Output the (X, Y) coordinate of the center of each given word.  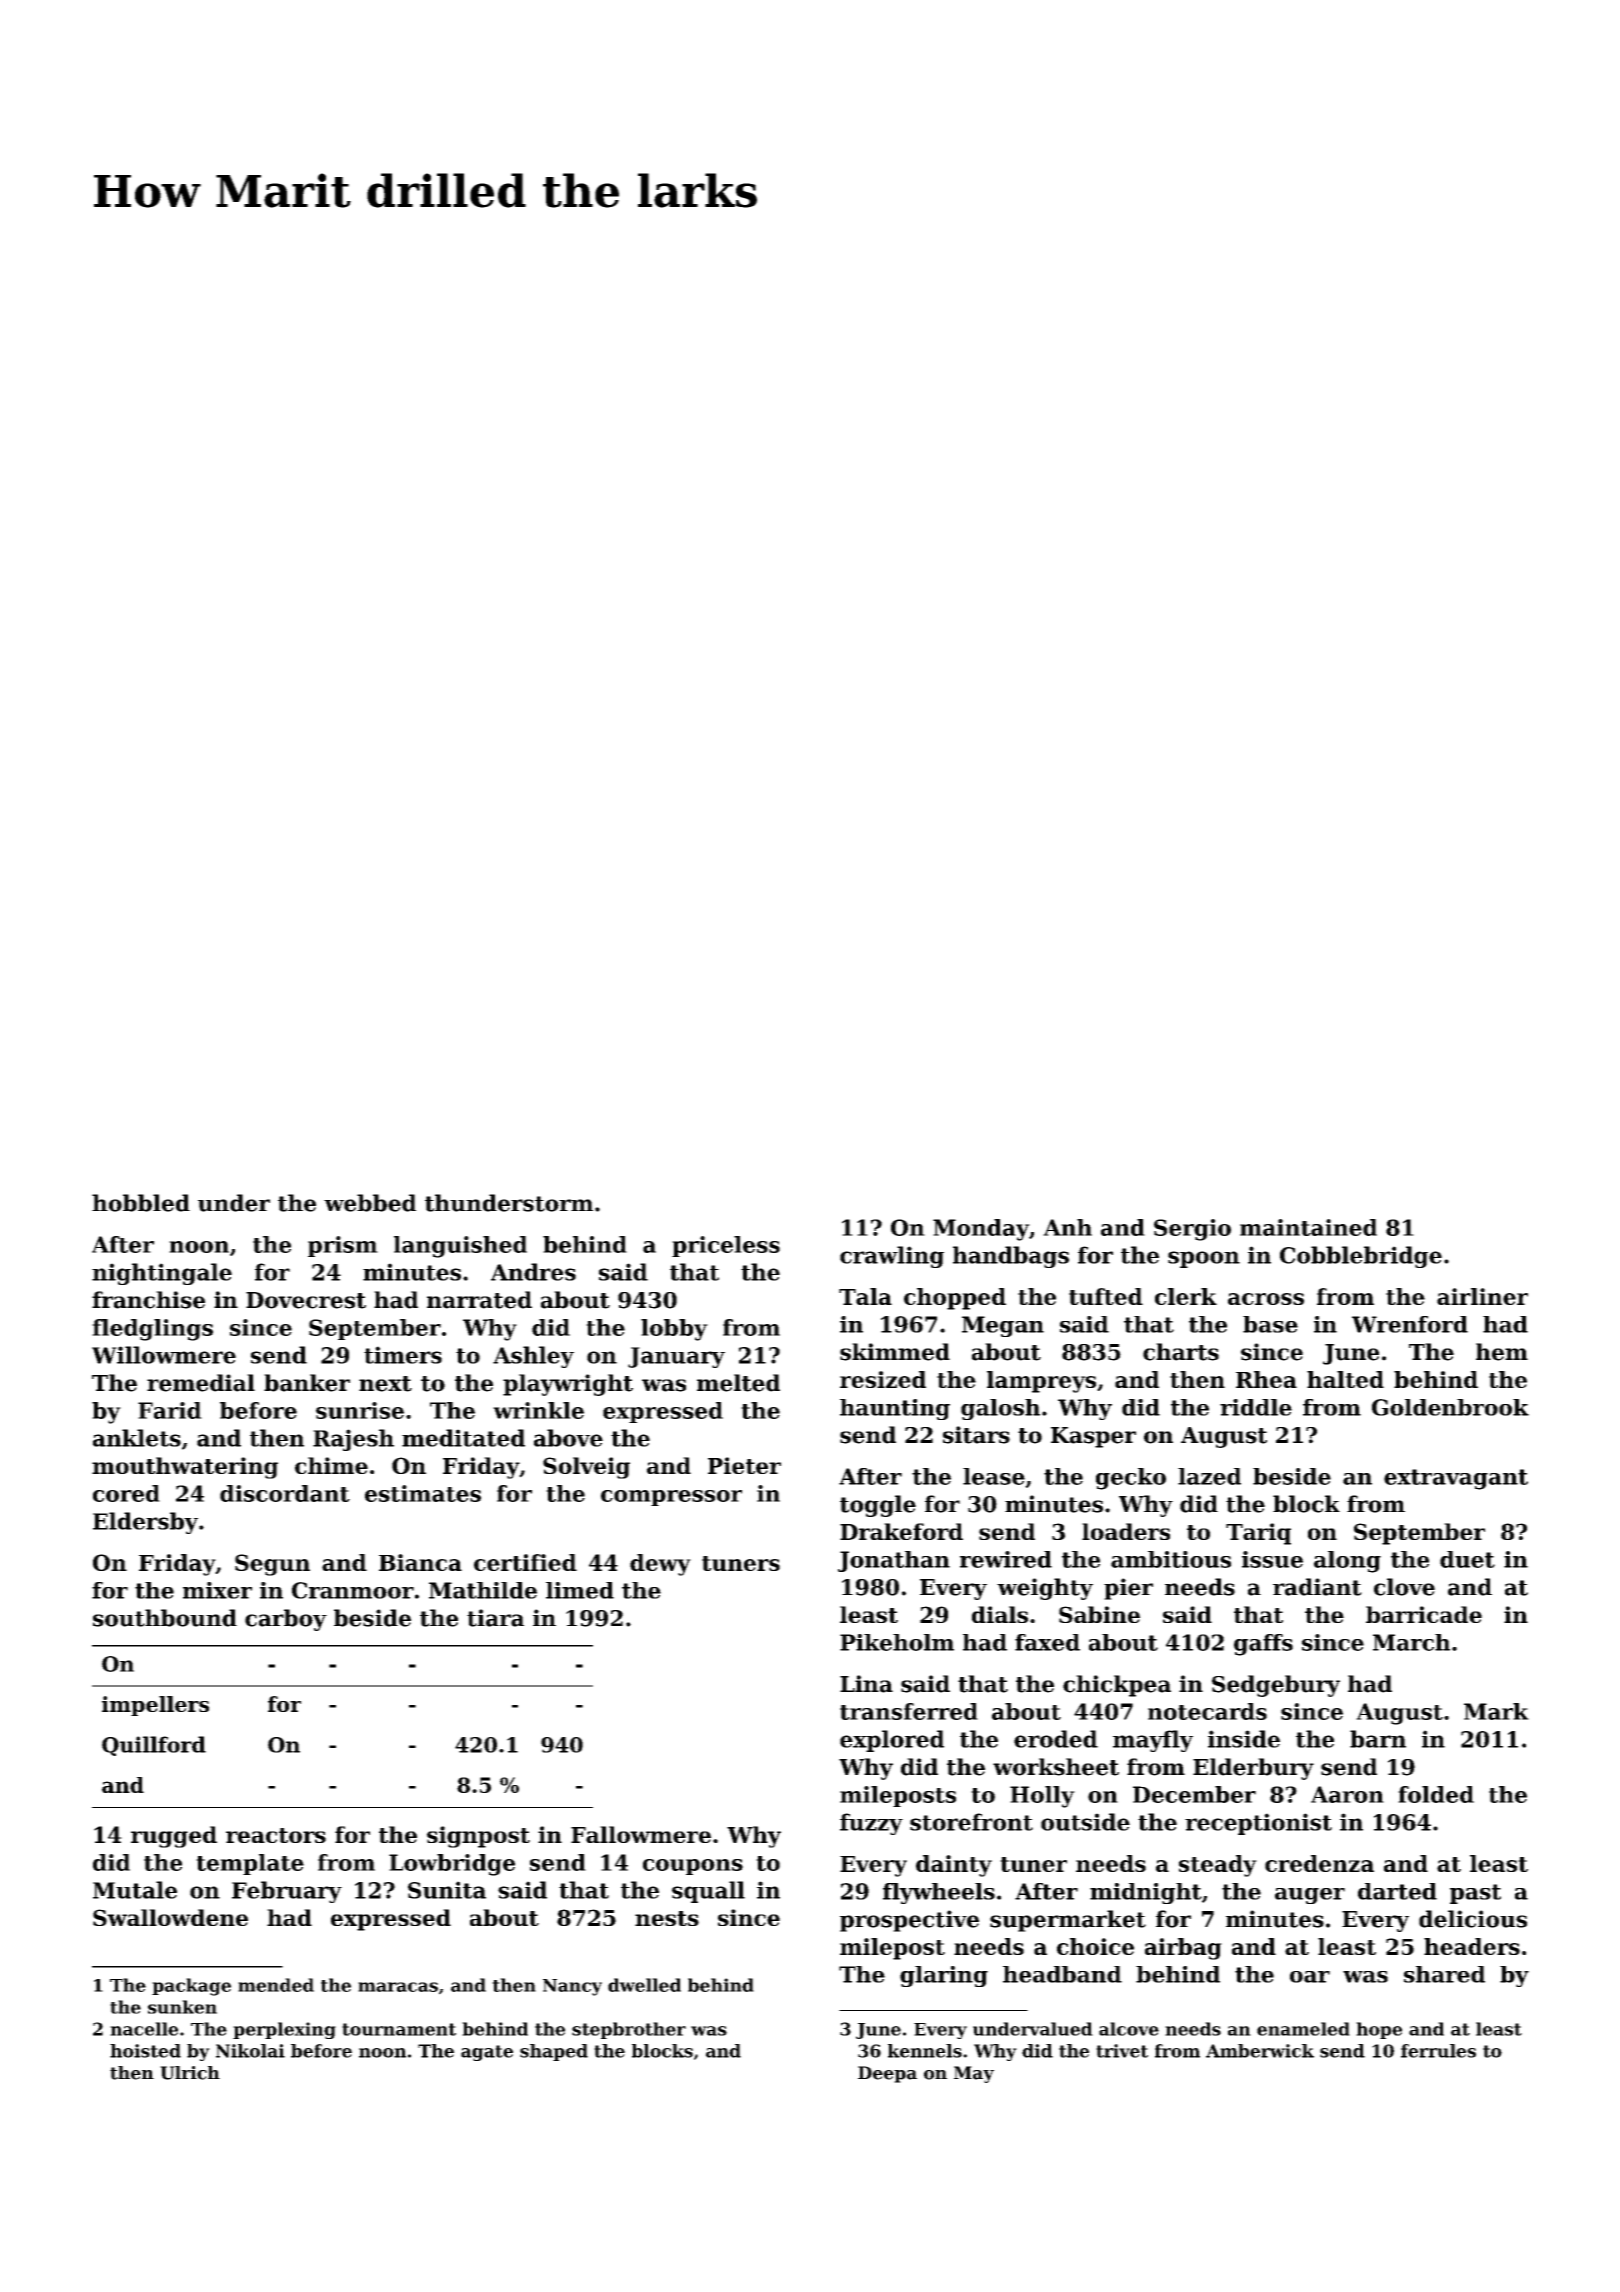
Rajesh (353, 1440)
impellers (155, 1706)
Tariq (1258, 1534)
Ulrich (190, 2073)
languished (460, 1247)
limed (580, 1590)
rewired (1006, 1559)
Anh (1067, 1227)
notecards (1207, 1711)
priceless (726, 1246)
